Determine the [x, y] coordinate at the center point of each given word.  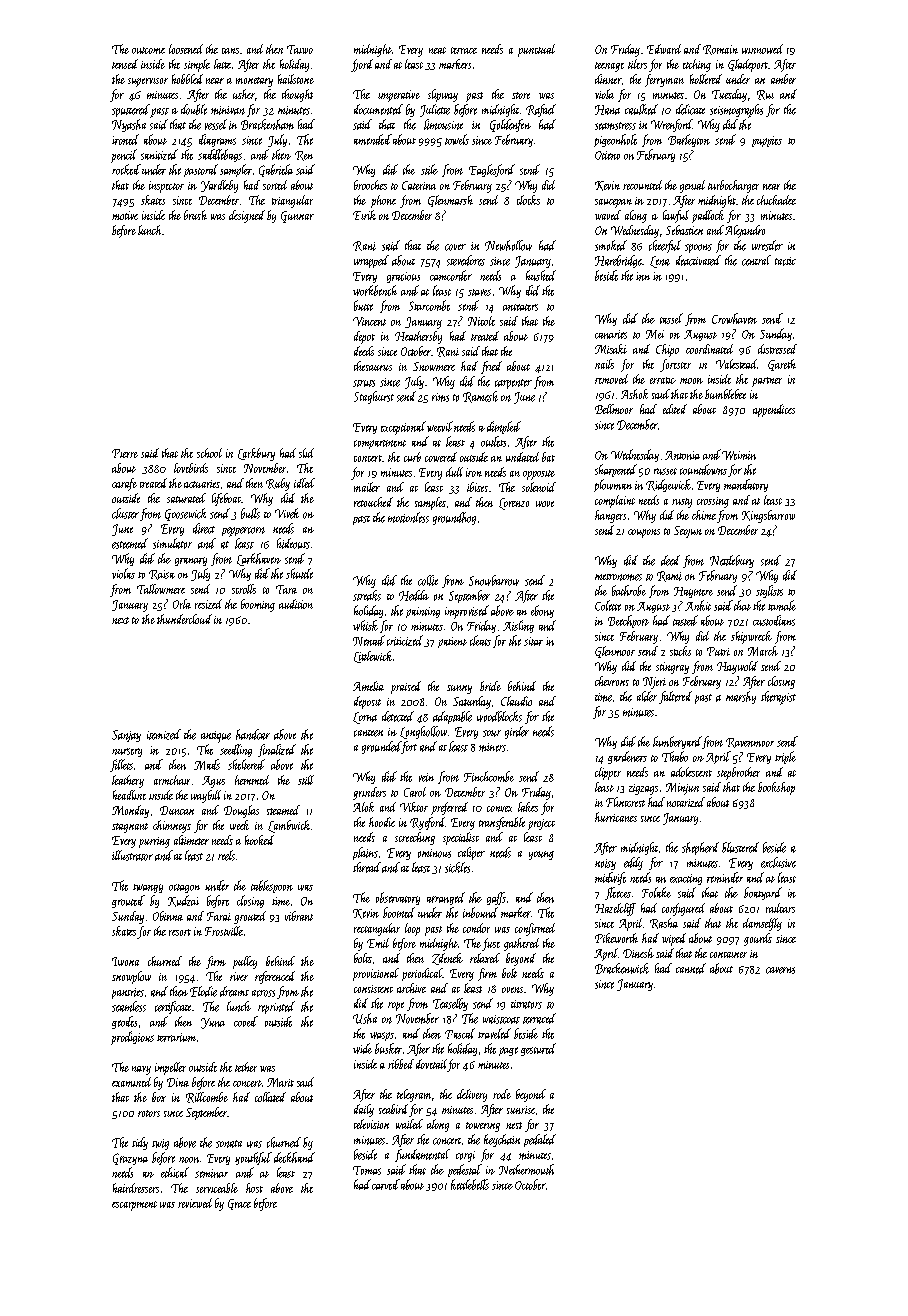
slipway [443, 95]
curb [412, 457]
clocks [528, 200]
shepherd [700, 848]
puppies [767, 141]
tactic [785, 261]
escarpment [134, 1206]
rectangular [377, 929]
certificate [173, 1007]
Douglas [241, 811]
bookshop [776, 788]
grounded [381, 747]
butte [363, 305]
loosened [186, 49]
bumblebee [725, 394]
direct [204, 528]
